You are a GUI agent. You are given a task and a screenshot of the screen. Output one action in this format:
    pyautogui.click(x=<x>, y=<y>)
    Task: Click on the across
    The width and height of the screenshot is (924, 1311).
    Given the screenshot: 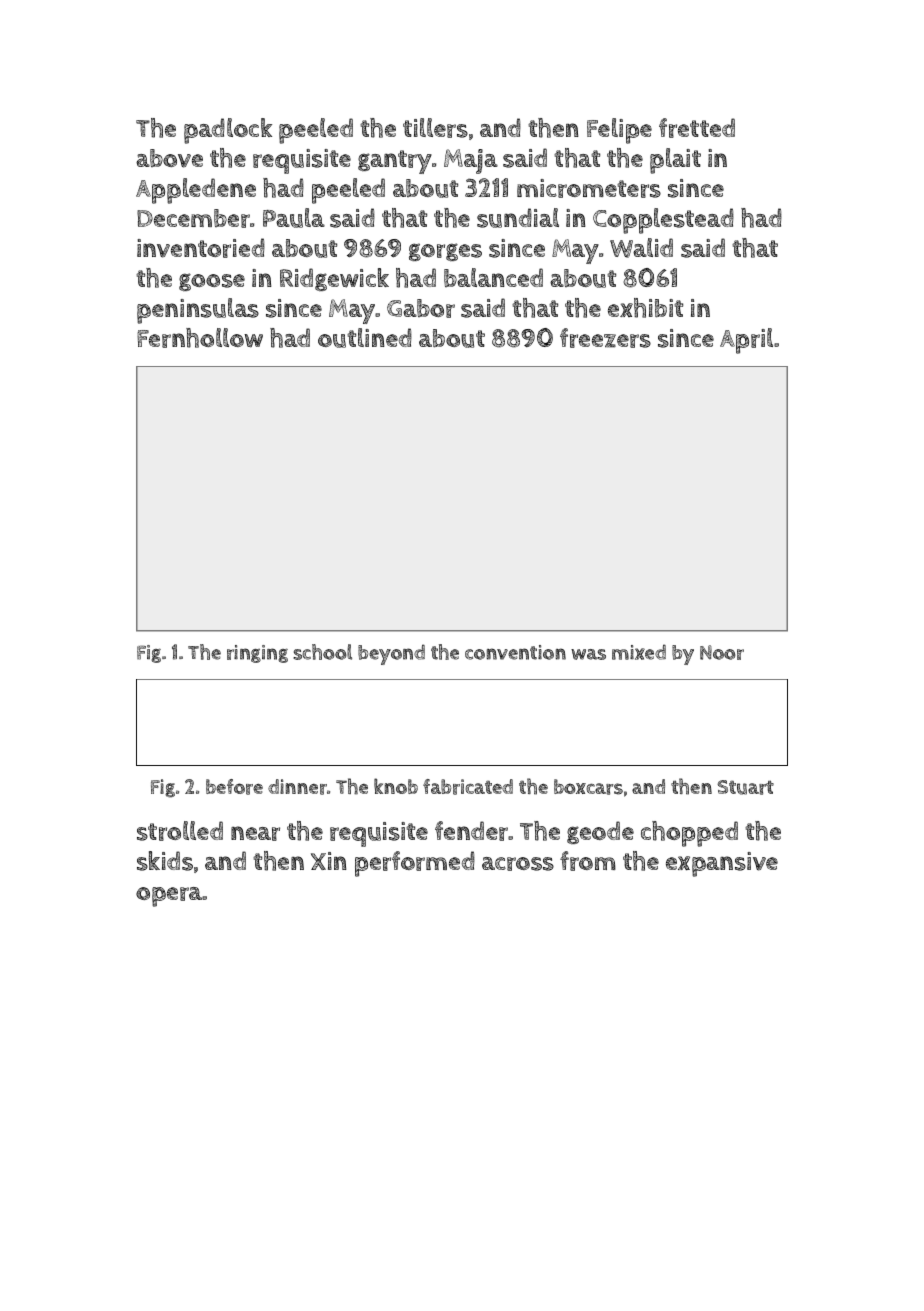 What is the action you would take?
    pyautogui.click(x=518, y=864)
